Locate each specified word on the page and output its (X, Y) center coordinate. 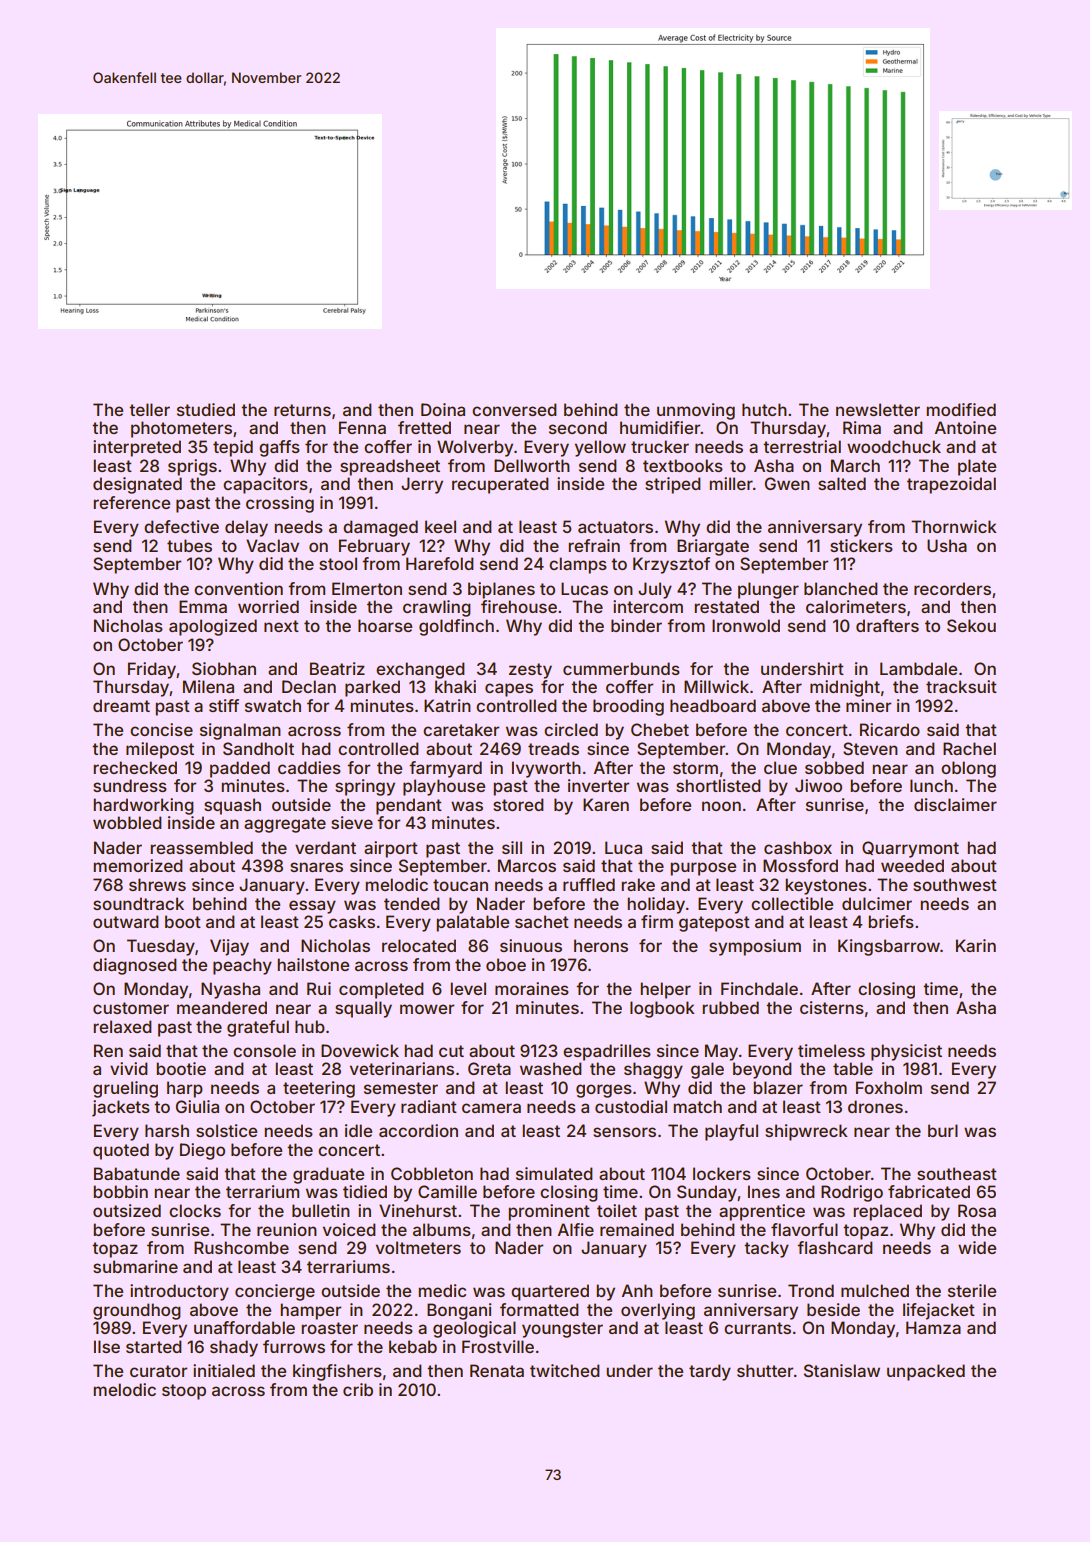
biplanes (501, 590)
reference (131, 502)
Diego (202, 1151)
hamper (310, 1311)
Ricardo (890, 729)
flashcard (835, 1247)
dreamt (121, 705)
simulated (554, 1173)
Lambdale (918, 668)
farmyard (445, 769)
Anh (637, 1290)
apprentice (762, 1212)
